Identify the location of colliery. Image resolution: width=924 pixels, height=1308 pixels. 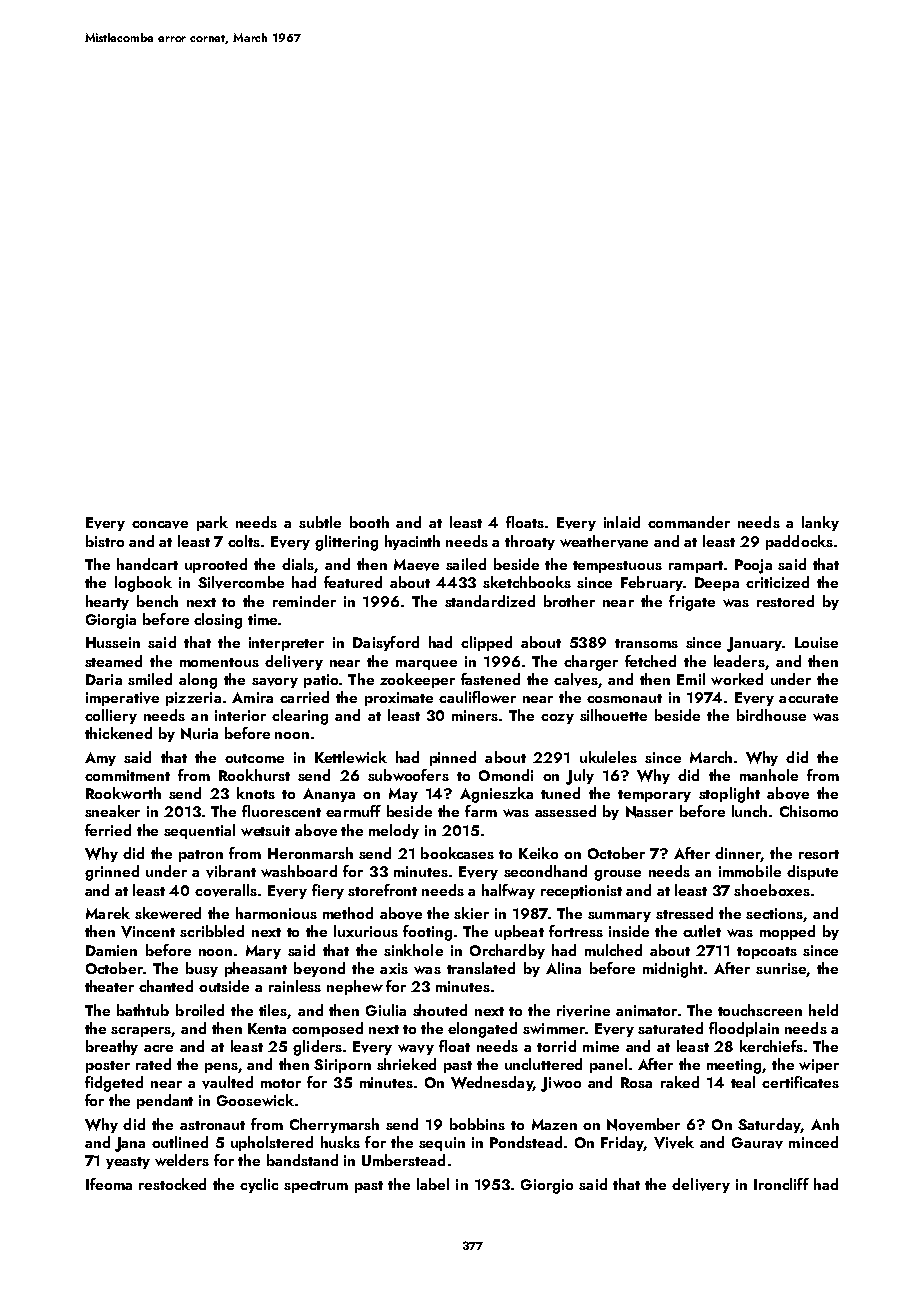
(111, 716).
